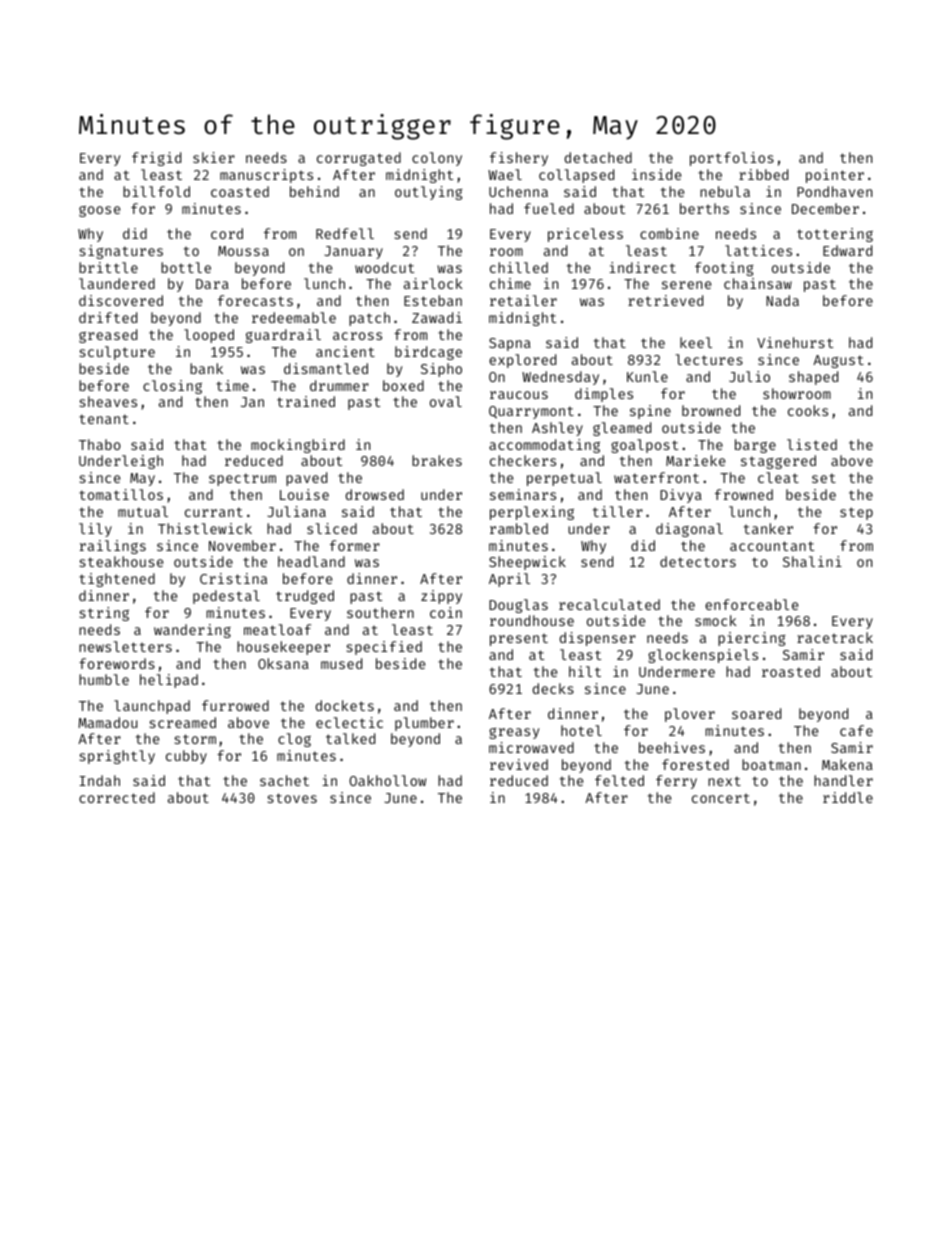 This page has height=1233, width=952. Describe the element at coordinates (744, 494) in the page. I see `frowned` at that location.
